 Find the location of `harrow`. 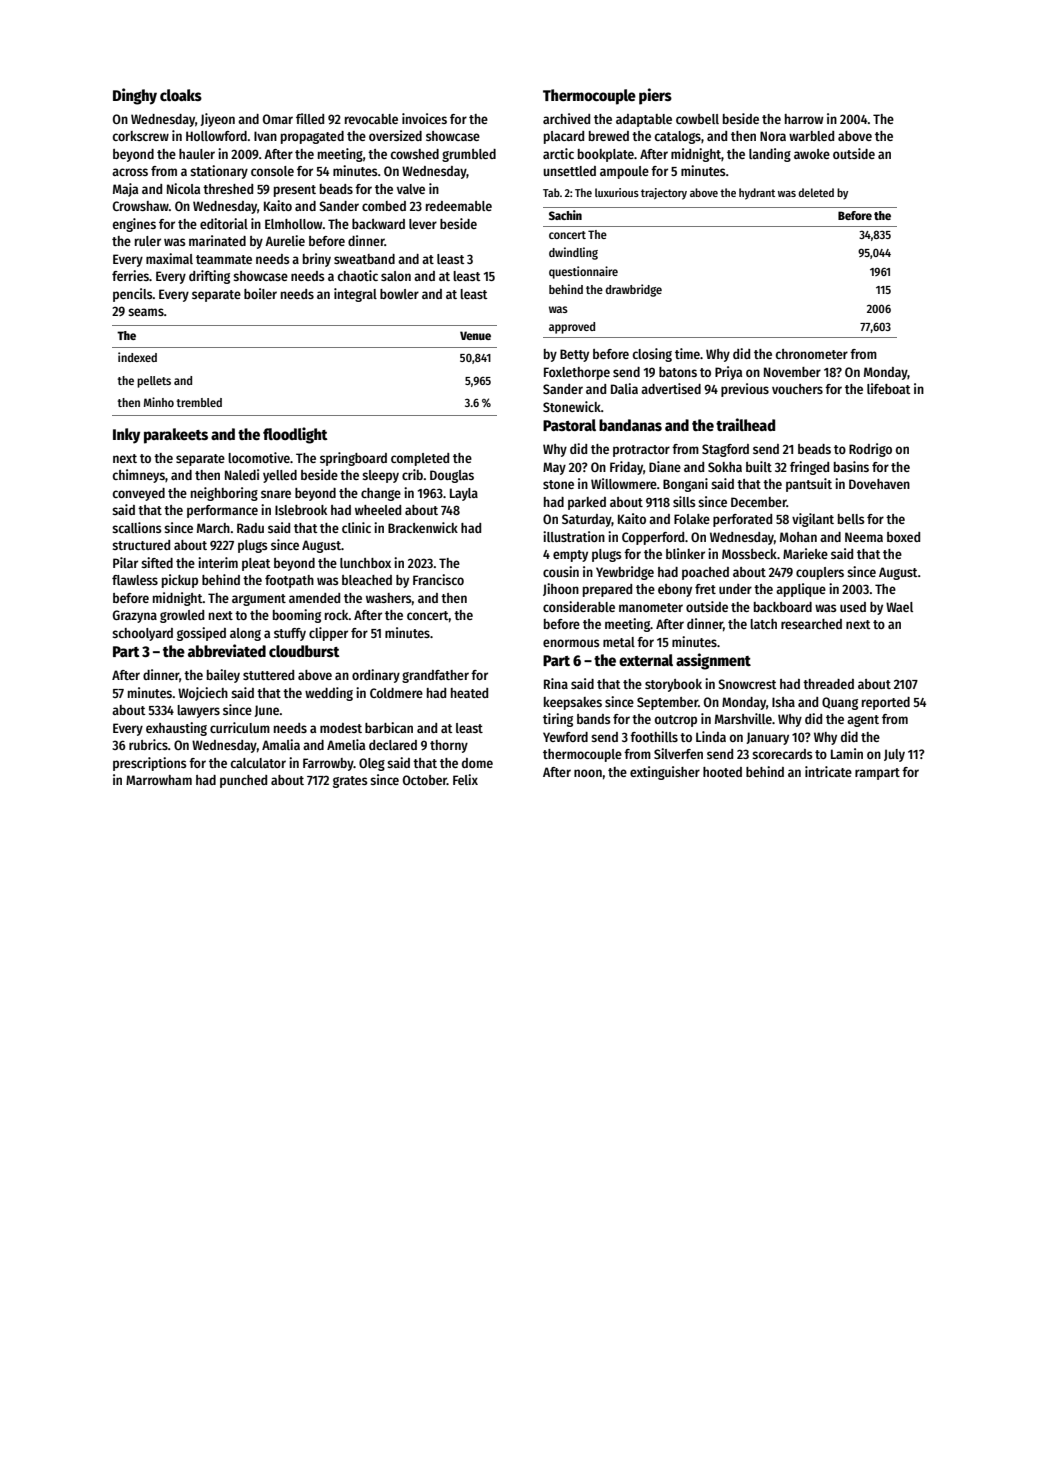

harrow is located at coordinates (804, 119).
